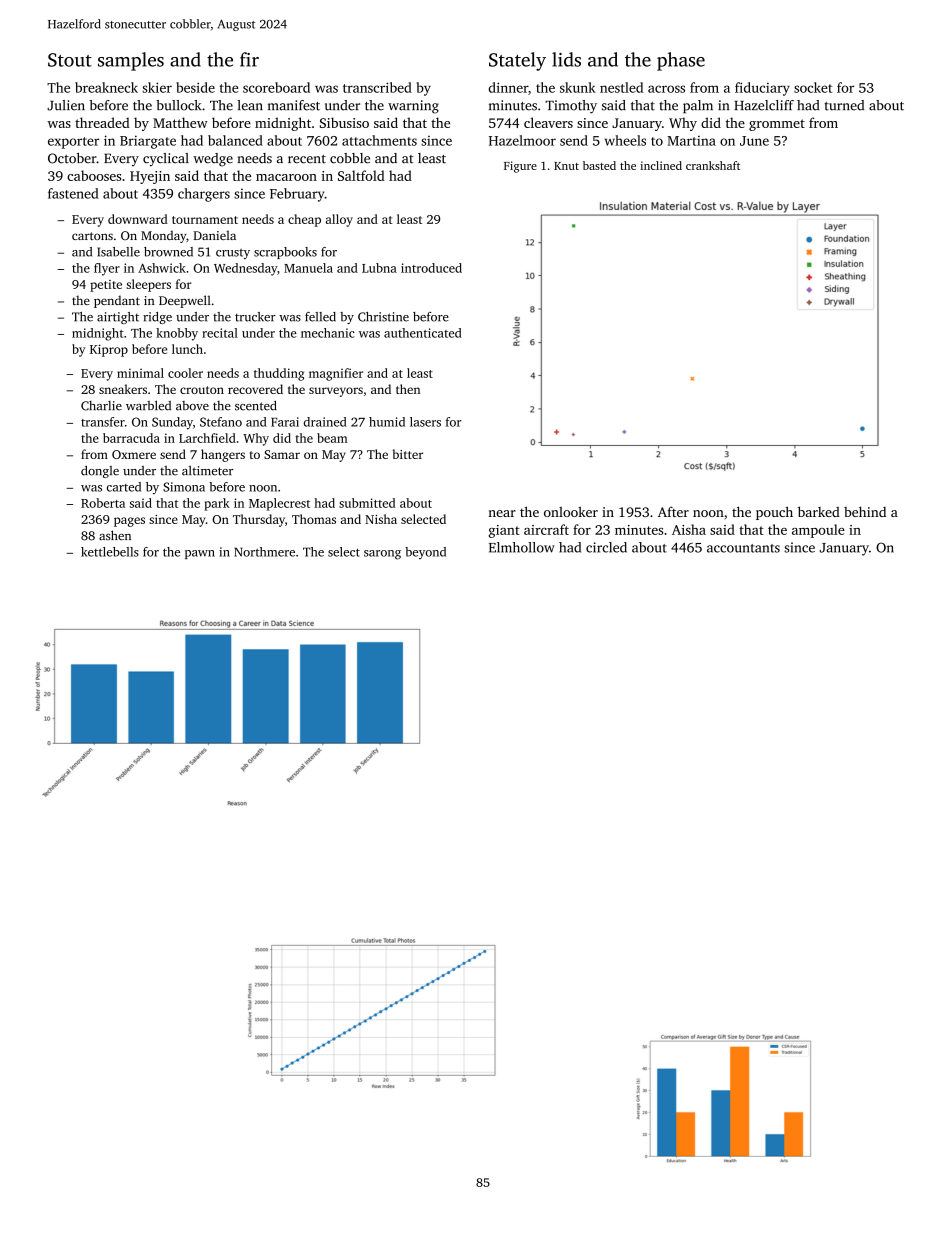  I want to click on ashen, so click(115, 535).
